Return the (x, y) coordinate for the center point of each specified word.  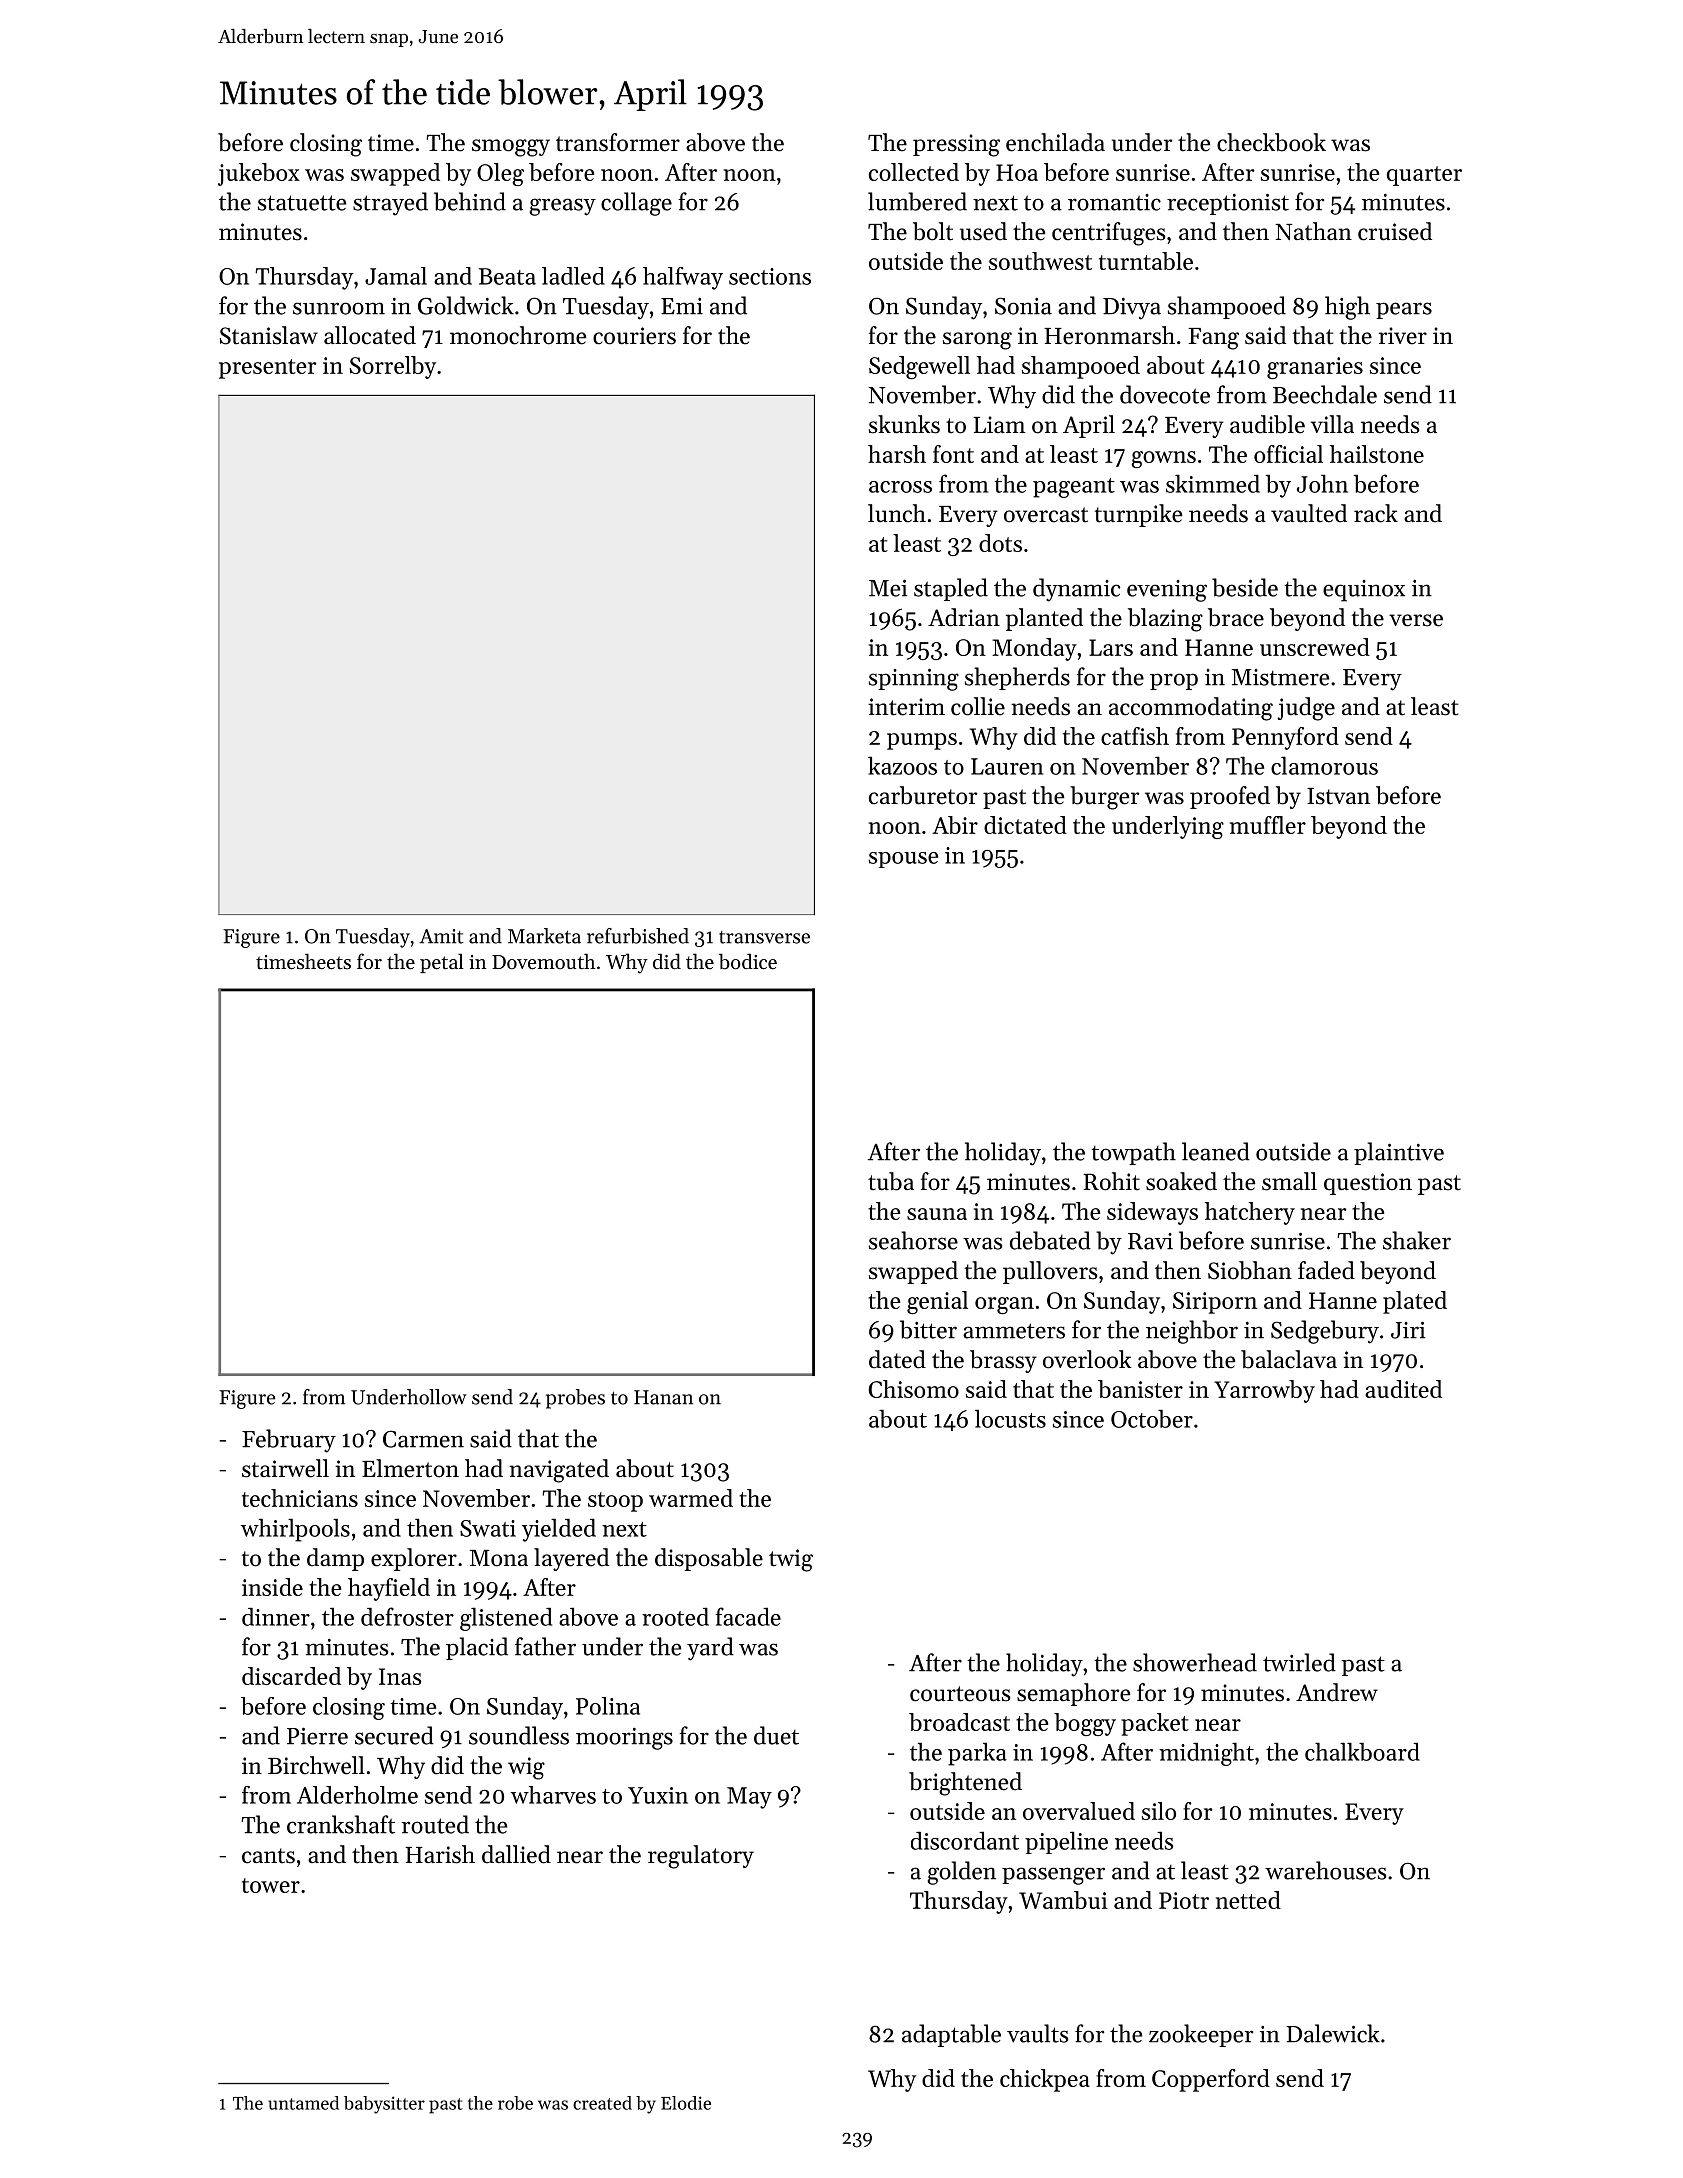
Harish (440, 1854)
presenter (268, 369)
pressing (956, 145)
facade (748, 1616)
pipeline (1066, 1842)
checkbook (1271, 142)
